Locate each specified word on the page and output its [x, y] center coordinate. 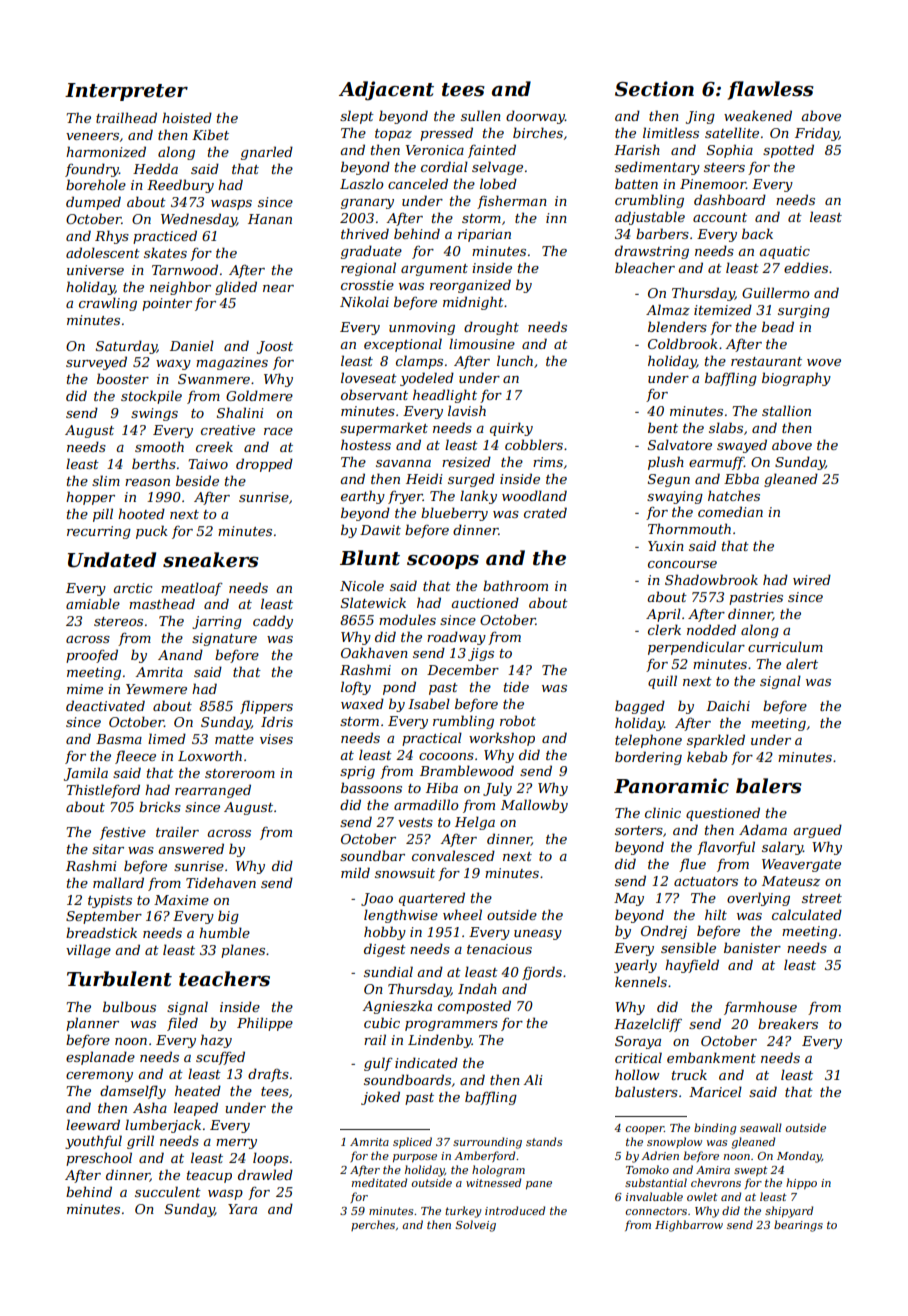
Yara [242, 1209]
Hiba [442, 787]
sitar [108, 849]
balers [769, 786]
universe [95, 270]
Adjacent [386, 91]
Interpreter [126, 92]
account [720, 217]
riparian [484, 235]
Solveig [475, 1226]
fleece [135, 757]
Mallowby [534, 806]
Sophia [730, 151]
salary [782, 848]
